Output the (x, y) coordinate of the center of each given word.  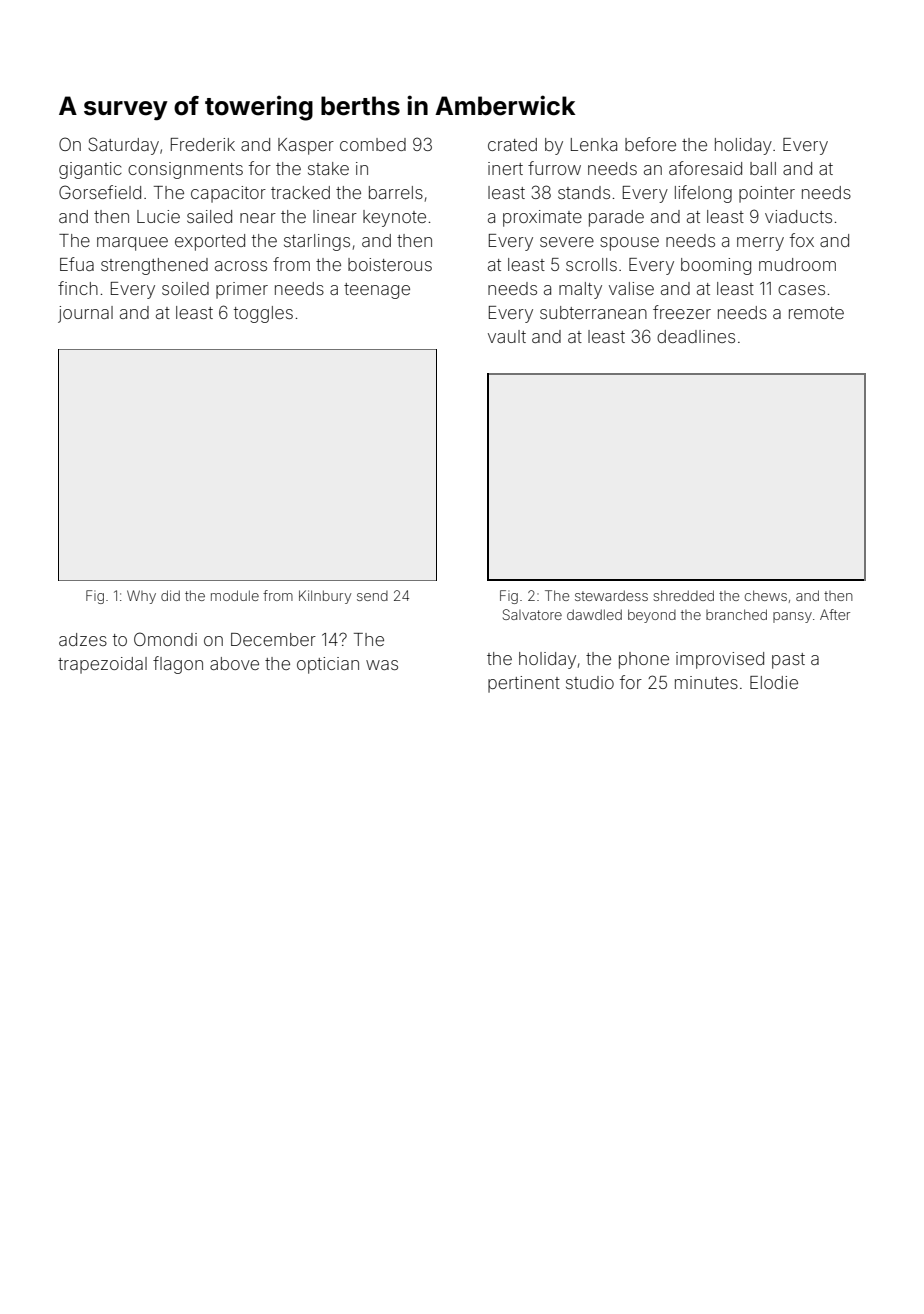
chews (766, 595)
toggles (263, 314)
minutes (706, 682)
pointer (767, 194)
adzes (83, 639)
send (372, 596)
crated (512, 144)
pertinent (524, 684)
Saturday (123, 146)
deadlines (696, 336)
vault (507, 336)
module (235, 595)
